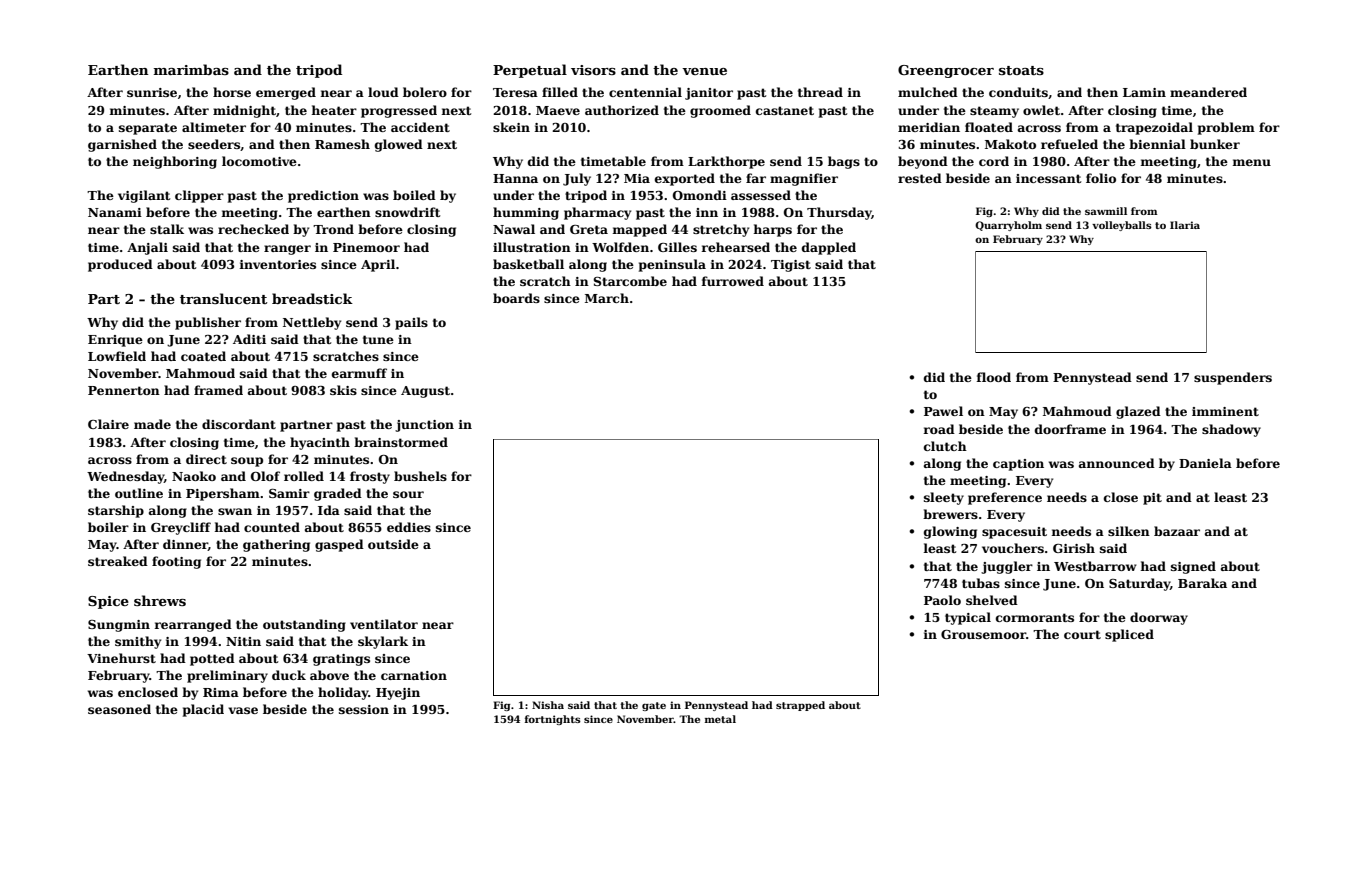 This page has width=1372, height=887. What do you see at coordinates (946, 71) in the page?
I see `Greengrocer` at bounding box center [946, 71].
